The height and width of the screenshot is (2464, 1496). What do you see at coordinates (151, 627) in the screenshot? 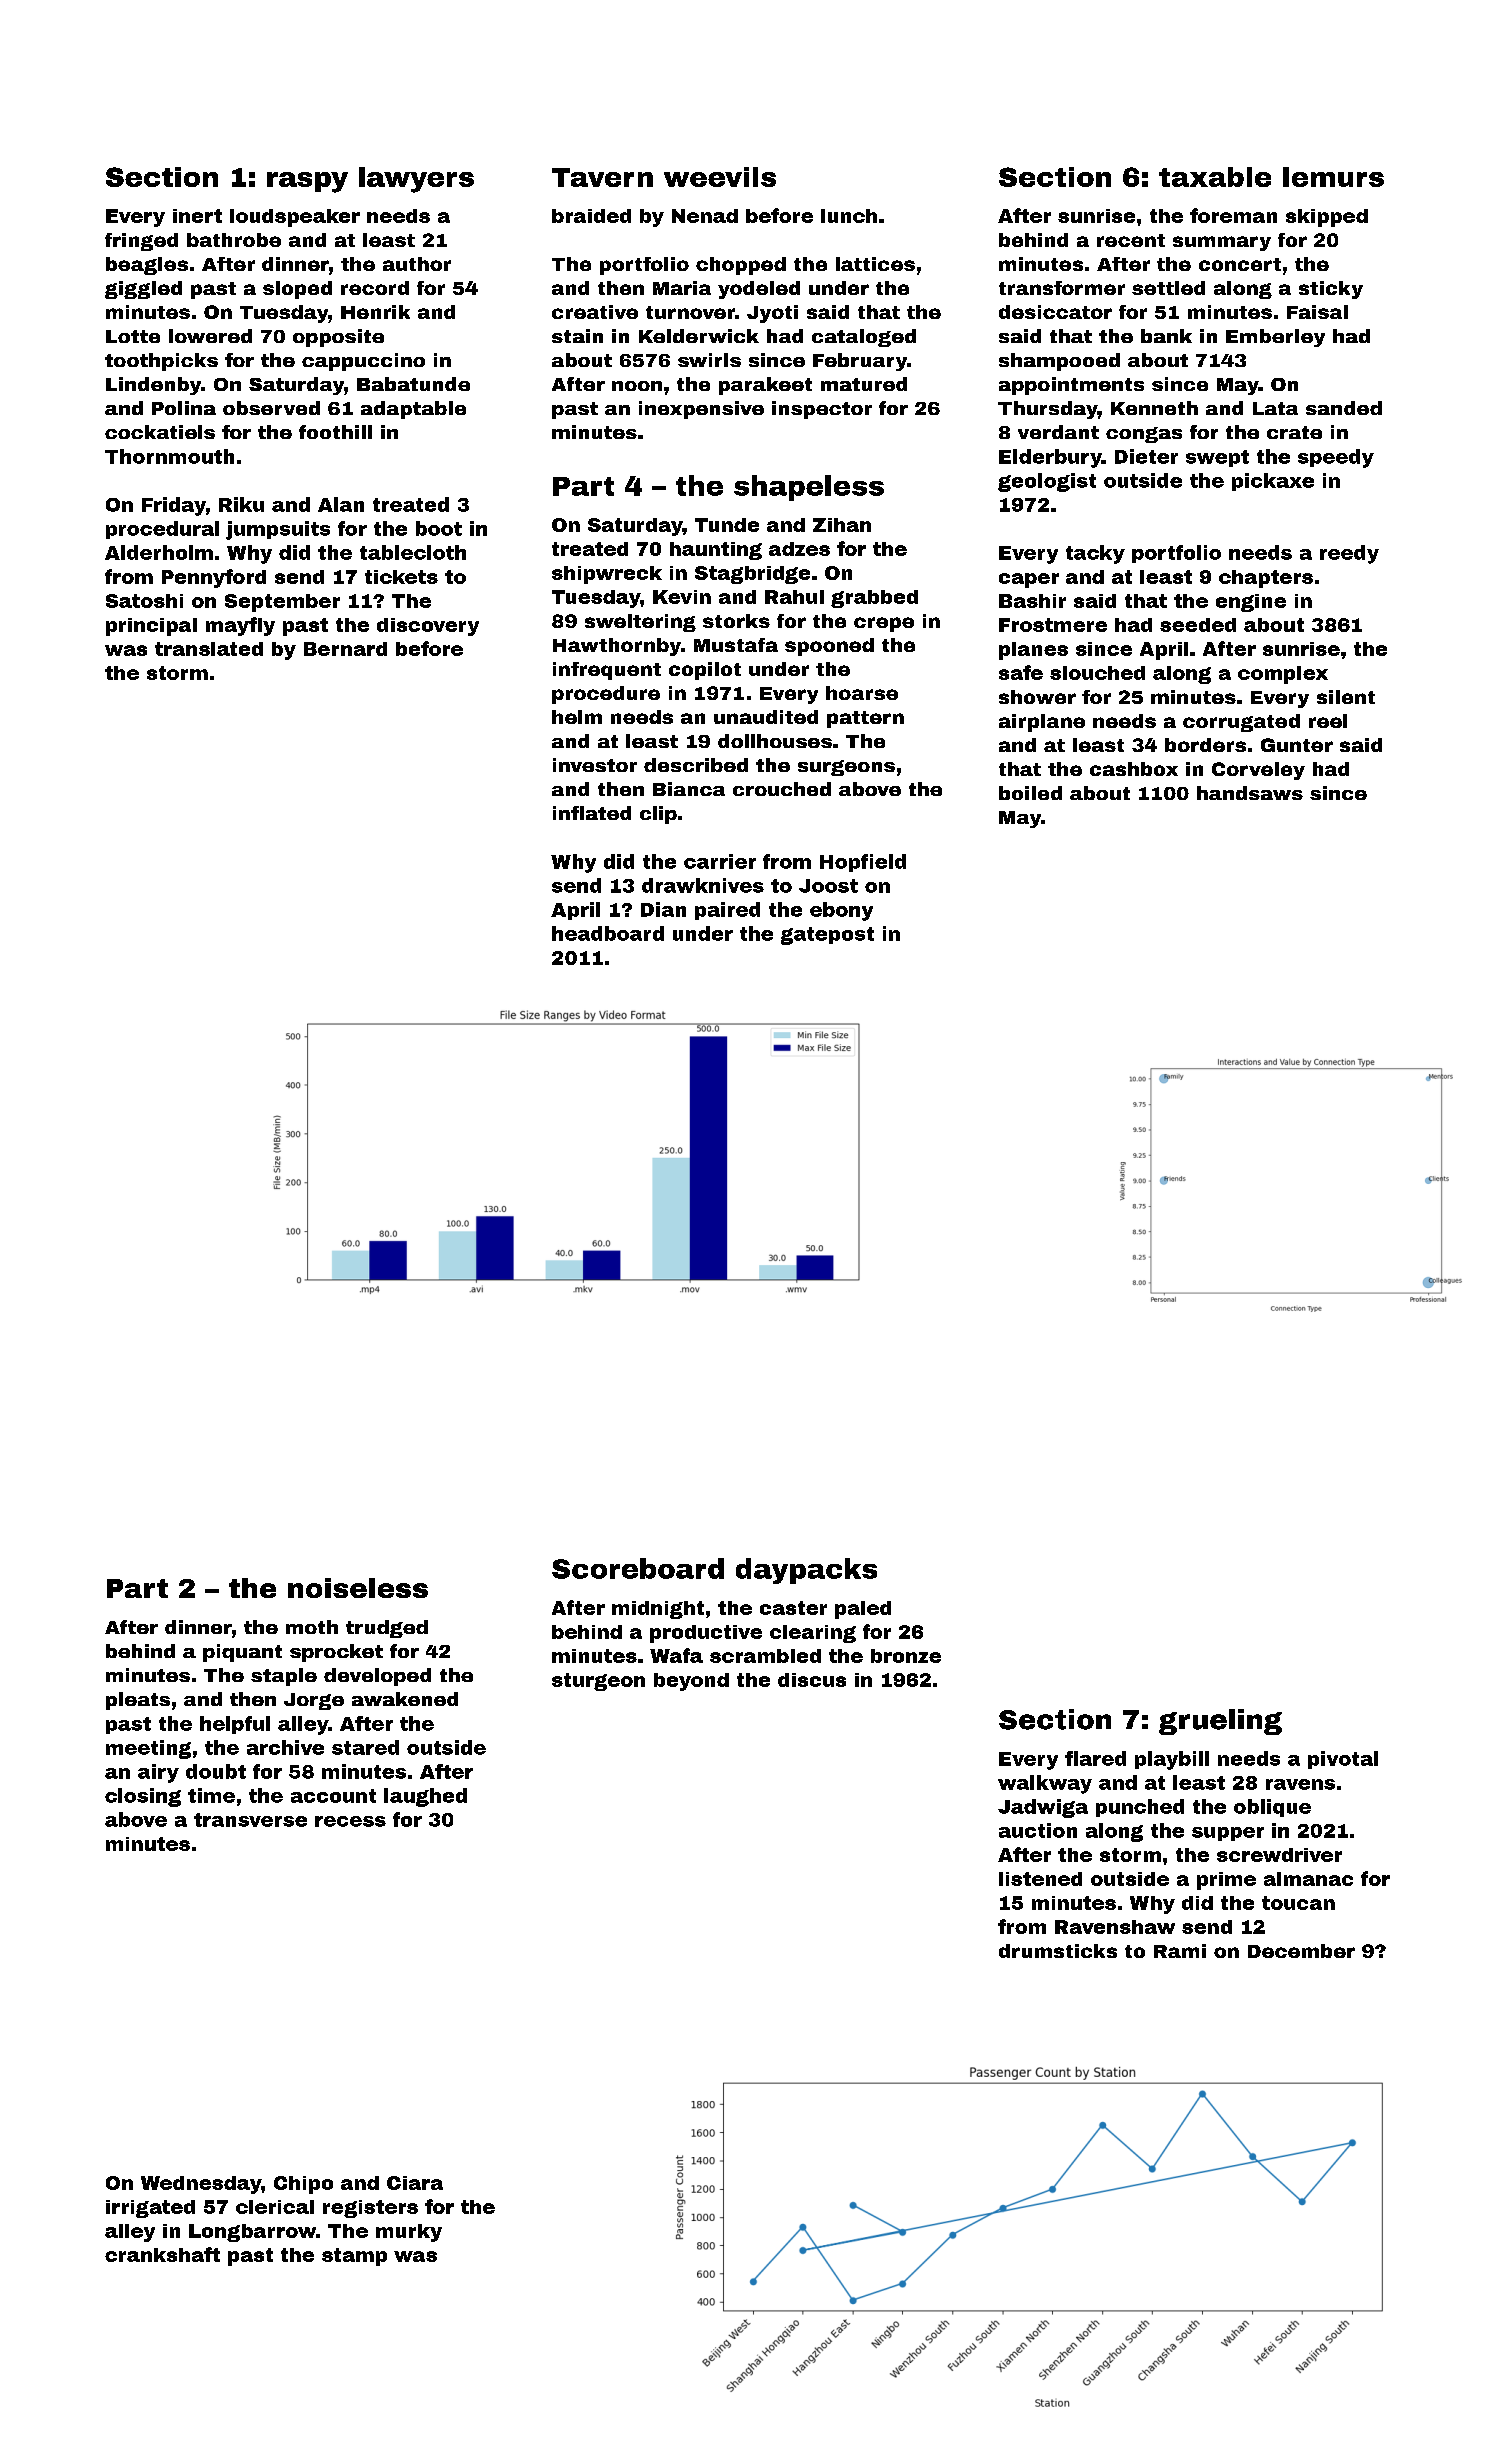
I see `principal` at bounding box center [151, 627].
